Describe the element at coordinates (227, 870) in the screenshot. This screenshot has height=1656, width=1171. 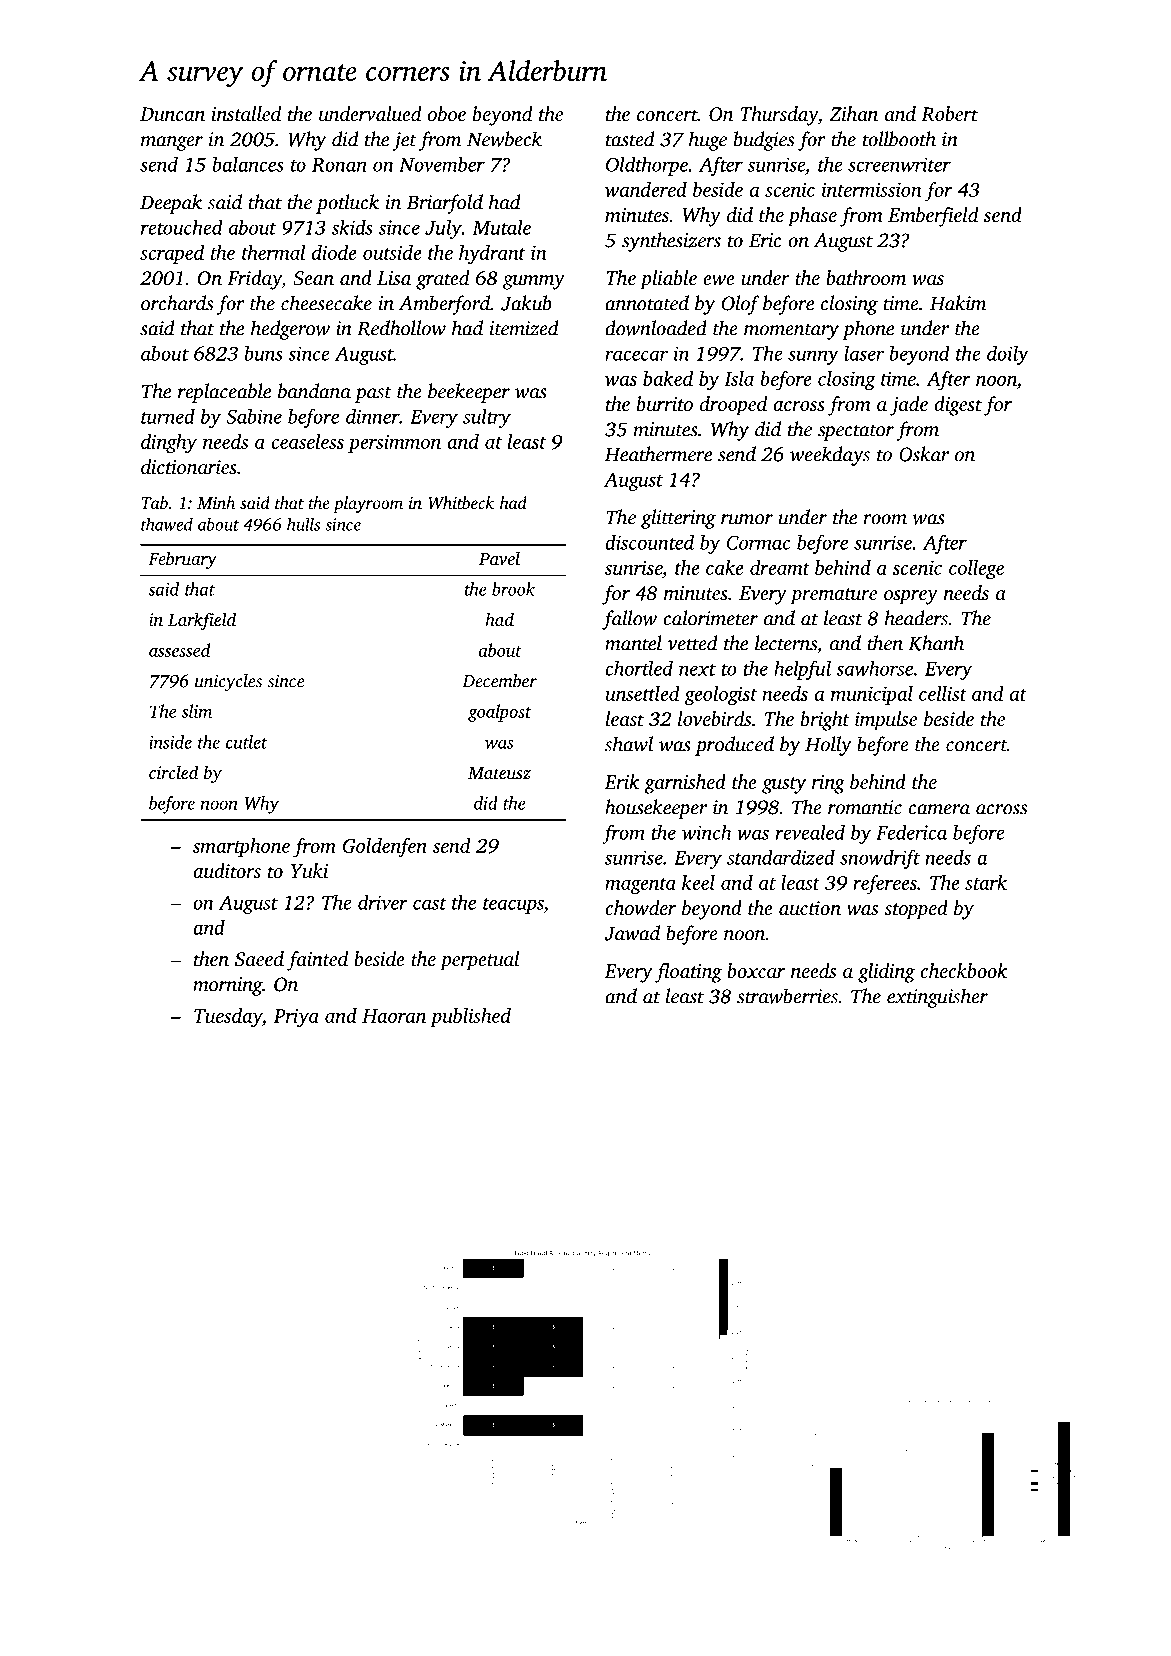
I see `auditors` at that location.
